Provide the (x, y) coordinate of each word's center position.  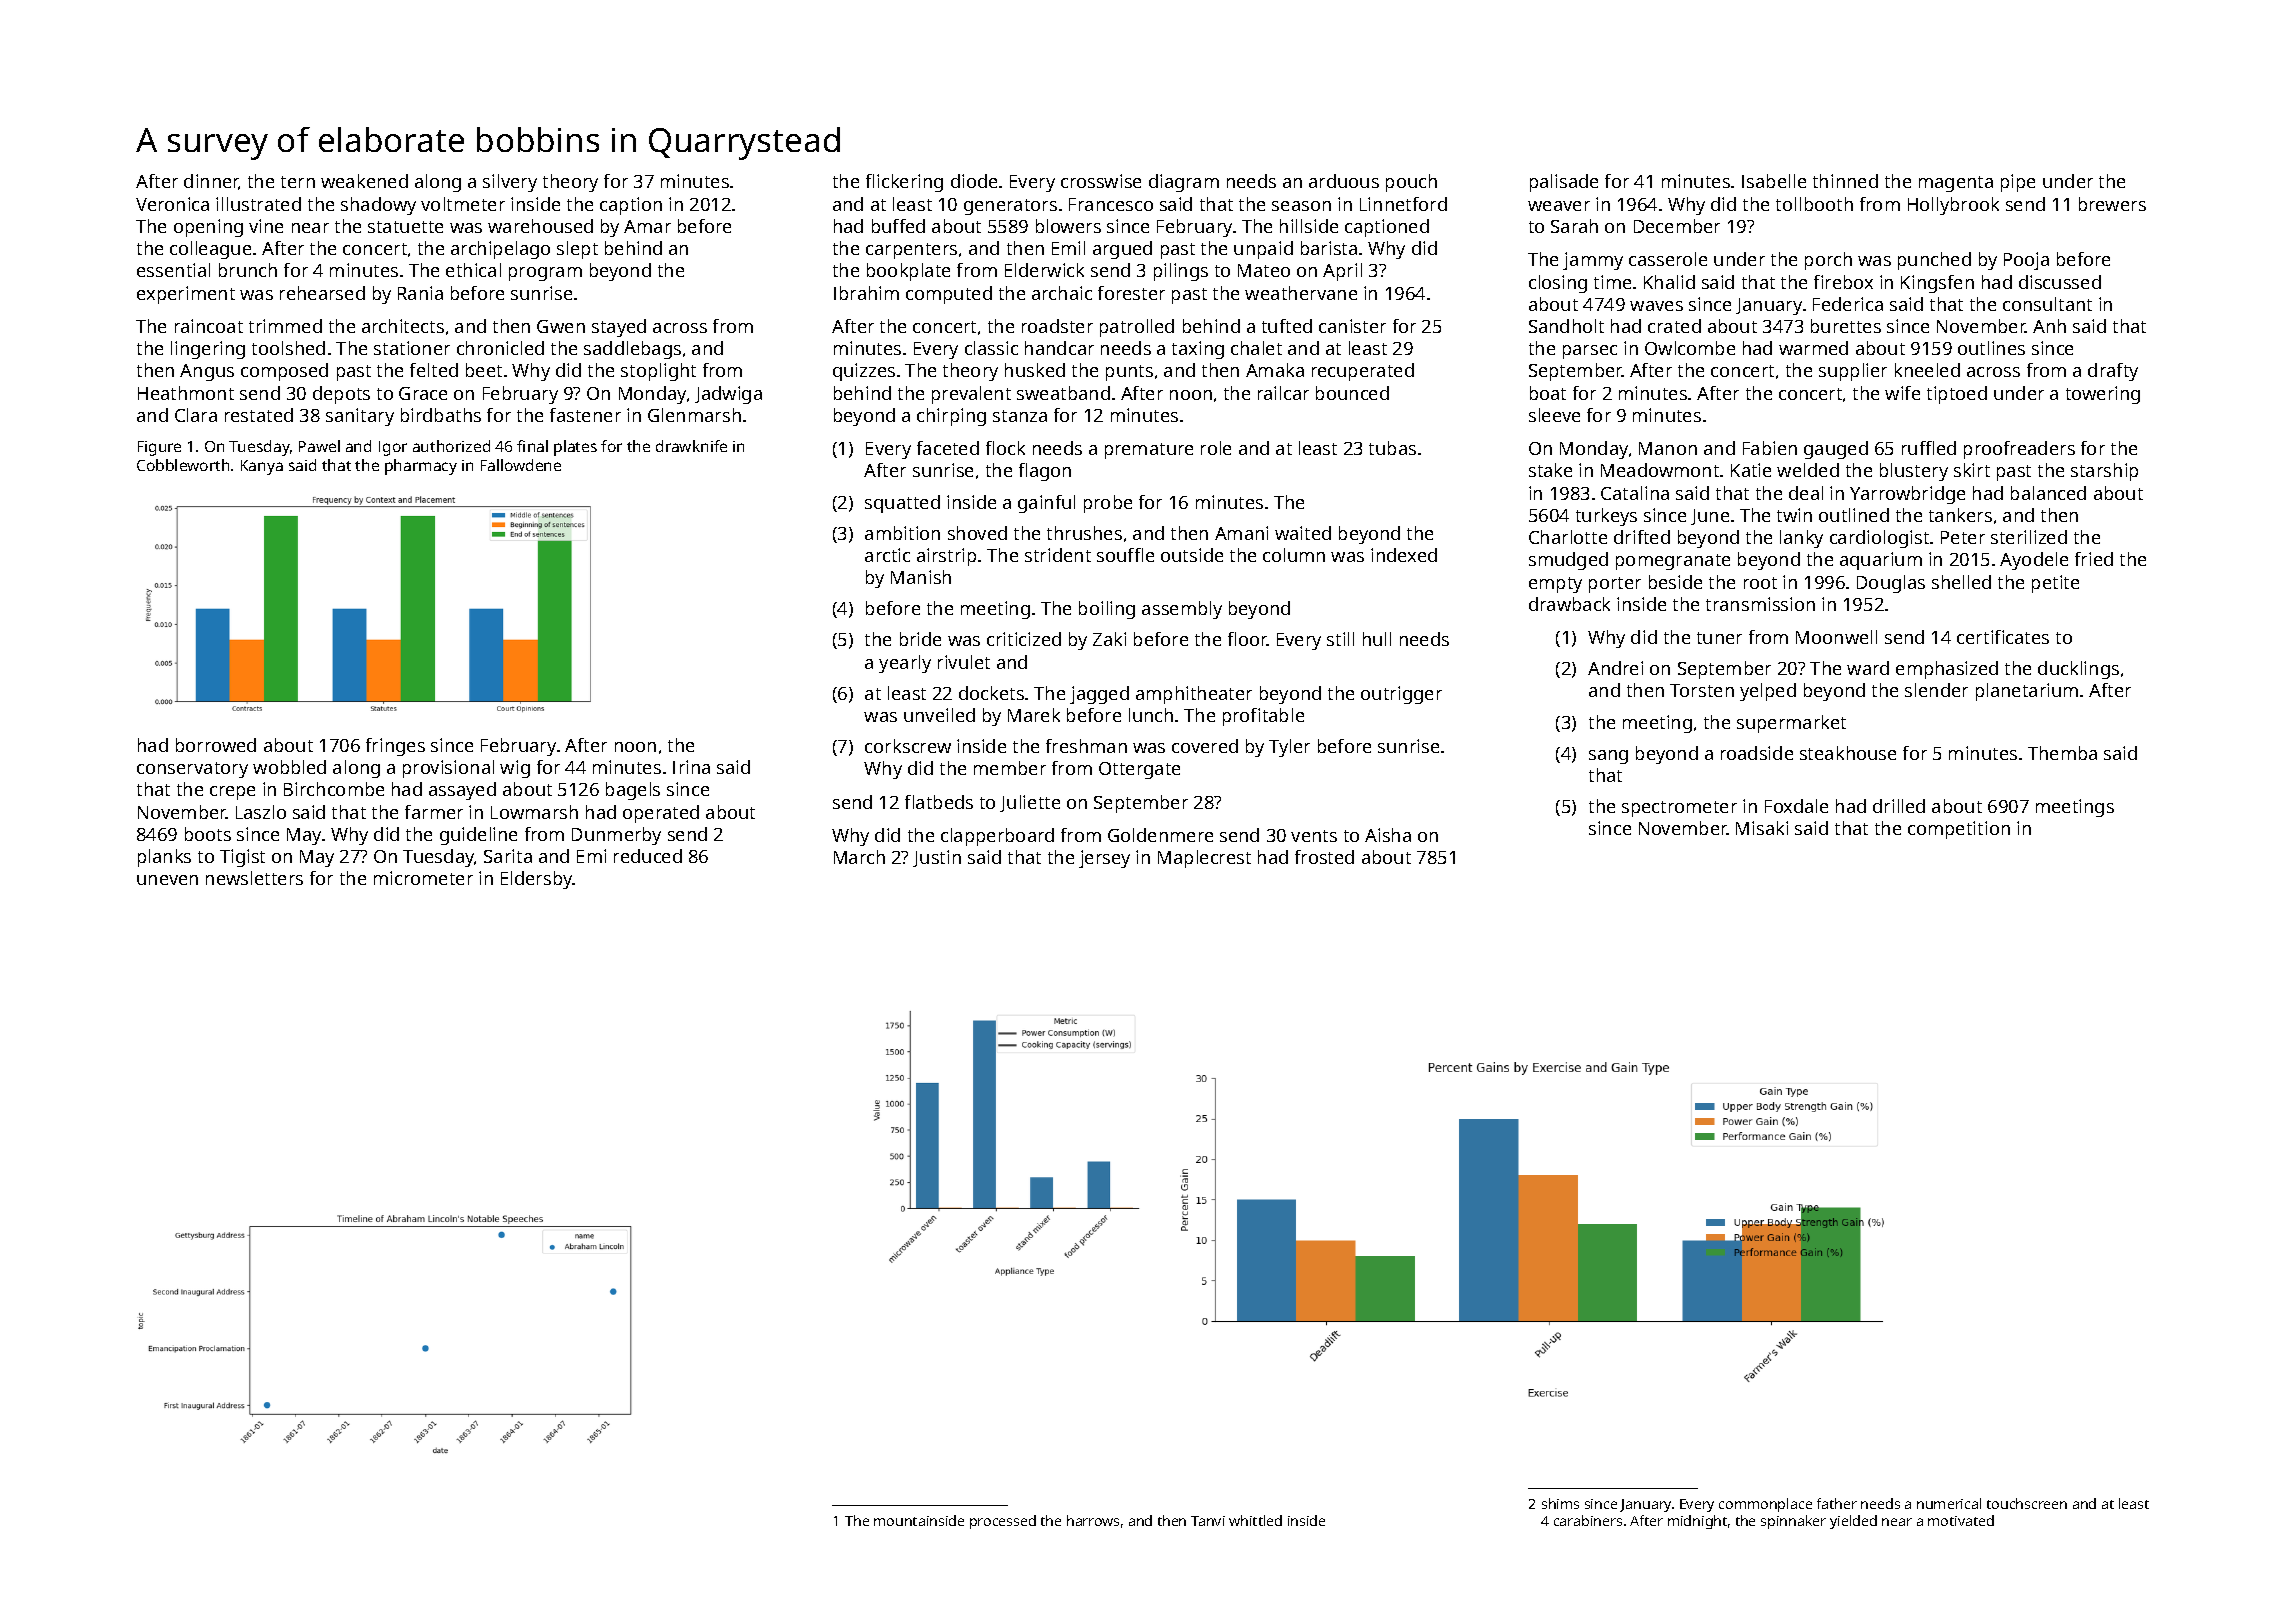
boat (1548, 393)
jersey (1104, 859)
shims (1560, 1503)
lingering (208, 350)
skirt (1972, 470)
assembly (1182, 610)
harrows (1093, 1520)
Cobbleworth (183, 465)
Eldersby (537, 880)
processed (1003, 1522)
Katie (1751, 470)
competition (1959, 830)
